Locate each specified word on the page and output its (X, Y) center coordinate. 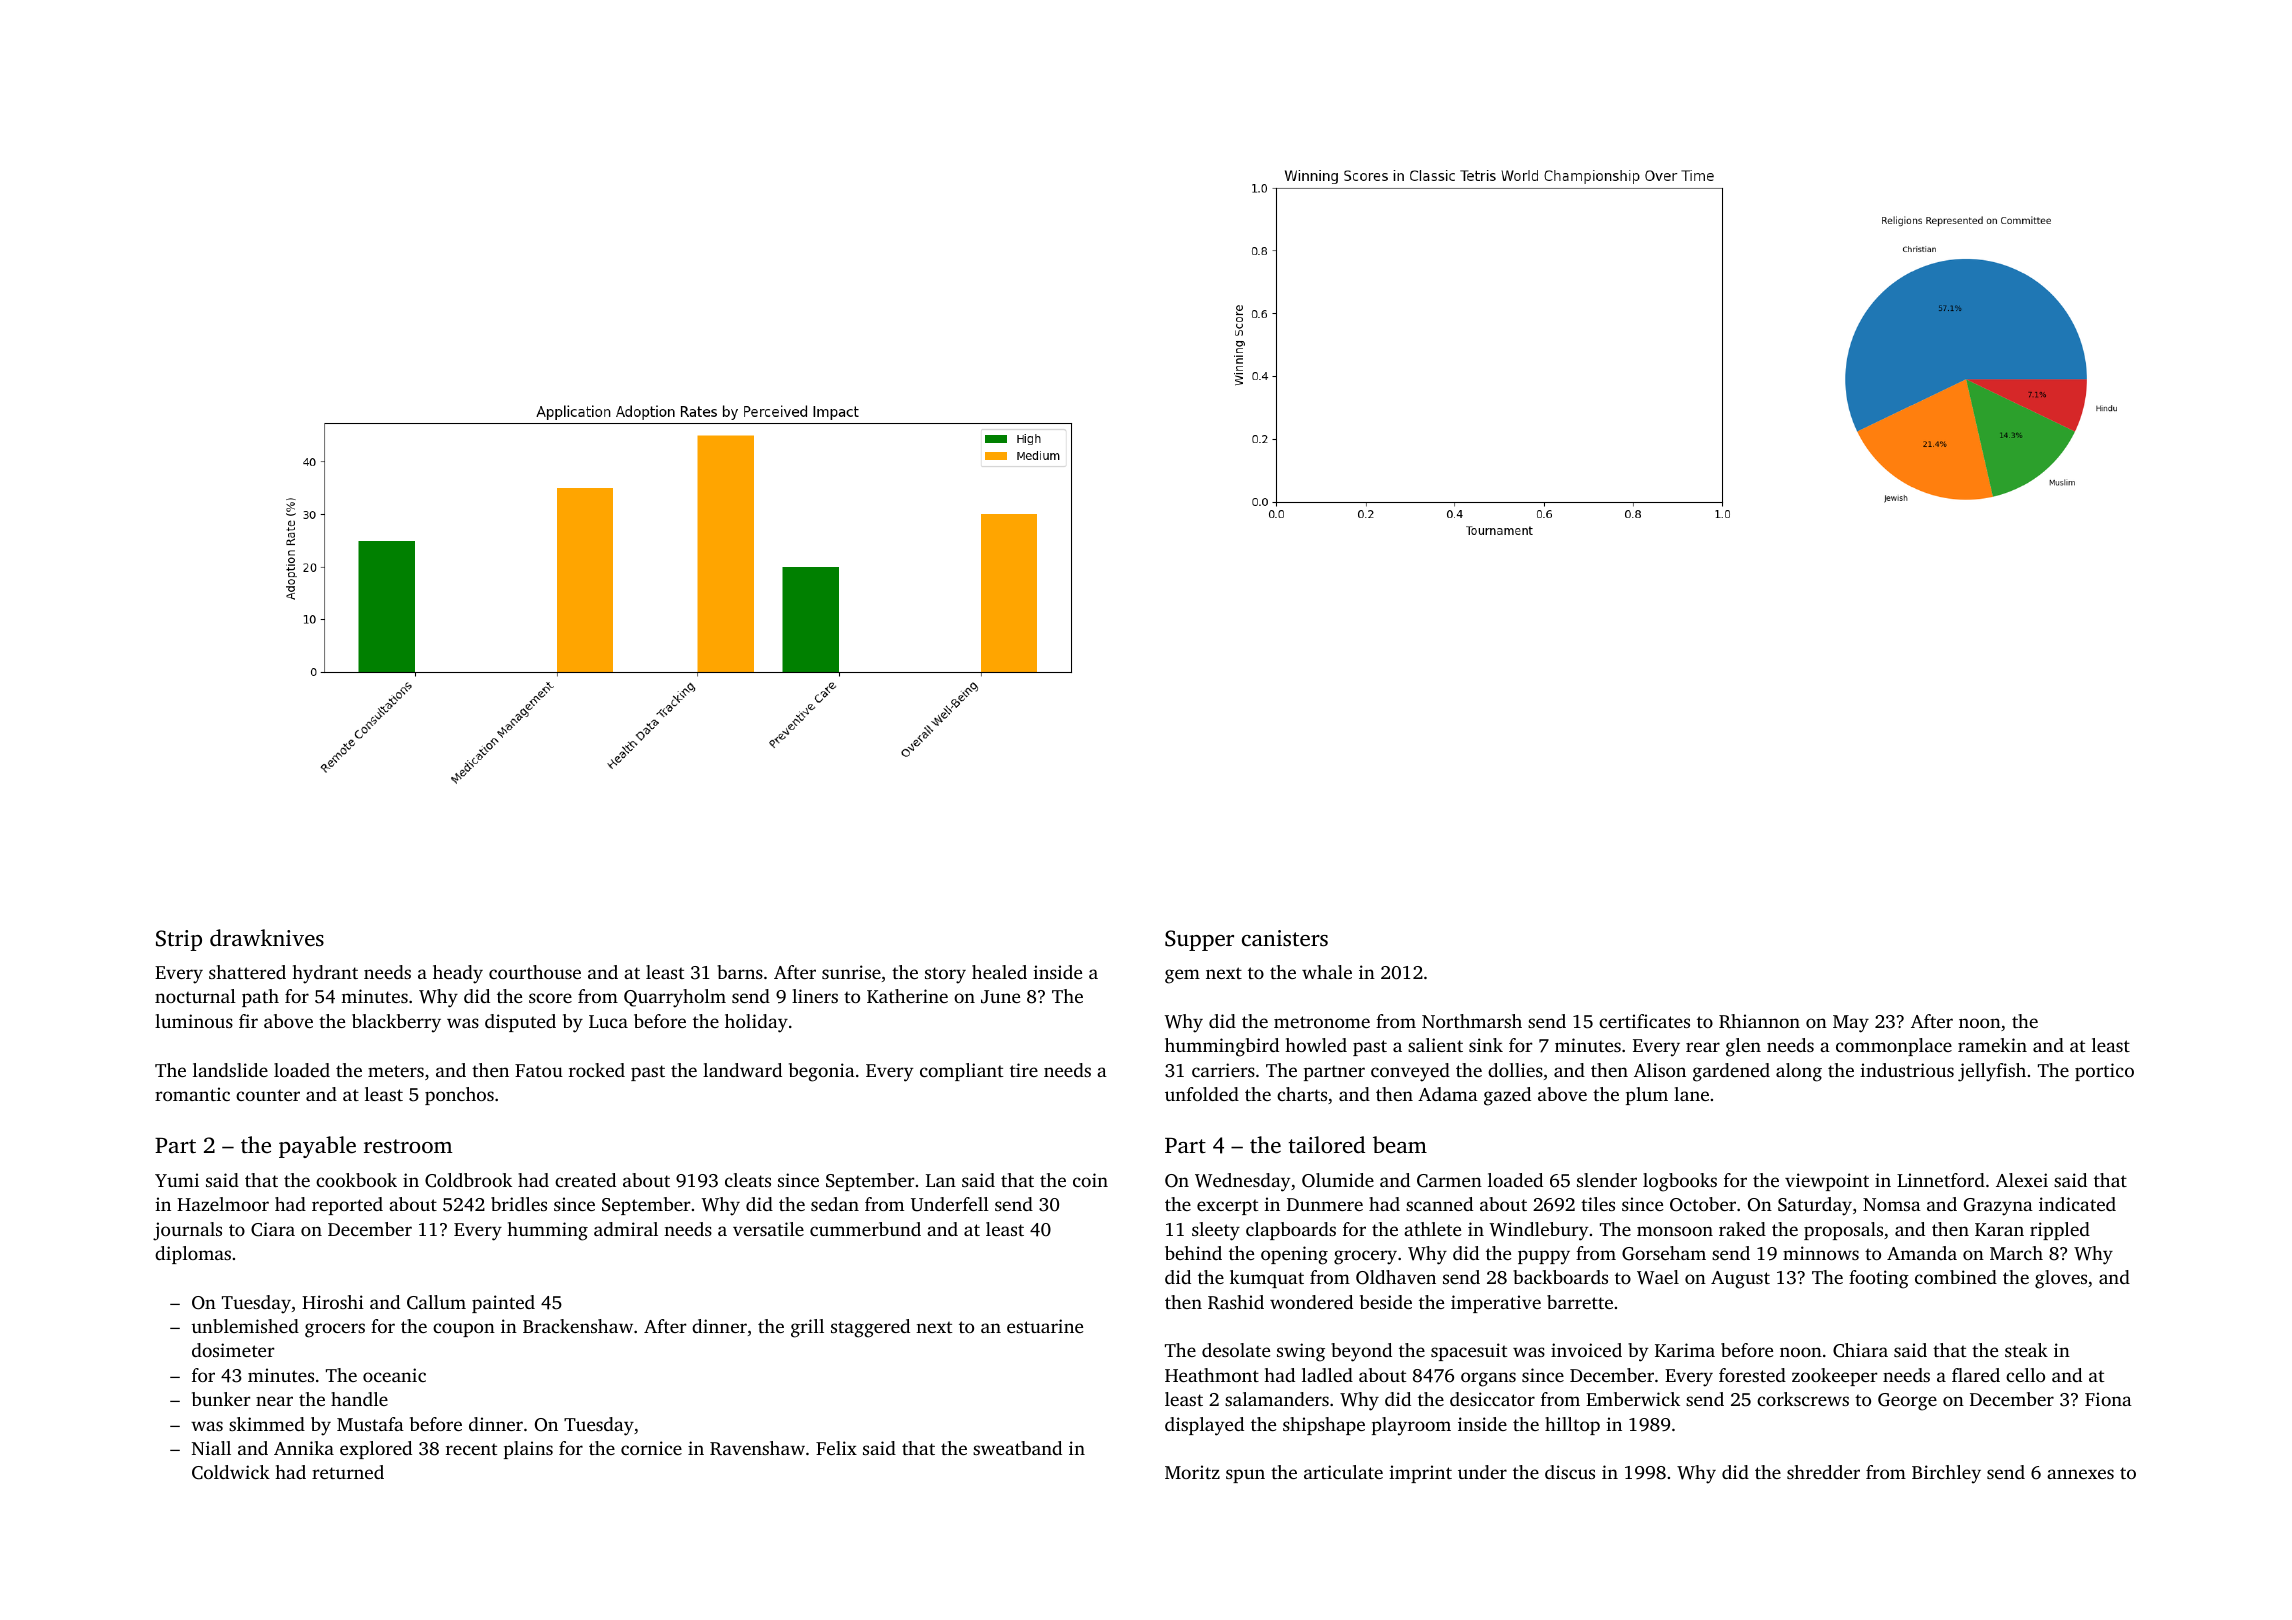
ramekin (1992, 1045)
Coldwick (231, 1472)
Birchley (1946, 1474)
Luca (608, 1021)
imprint (1420, 1474)
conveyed (1410, 1072)
